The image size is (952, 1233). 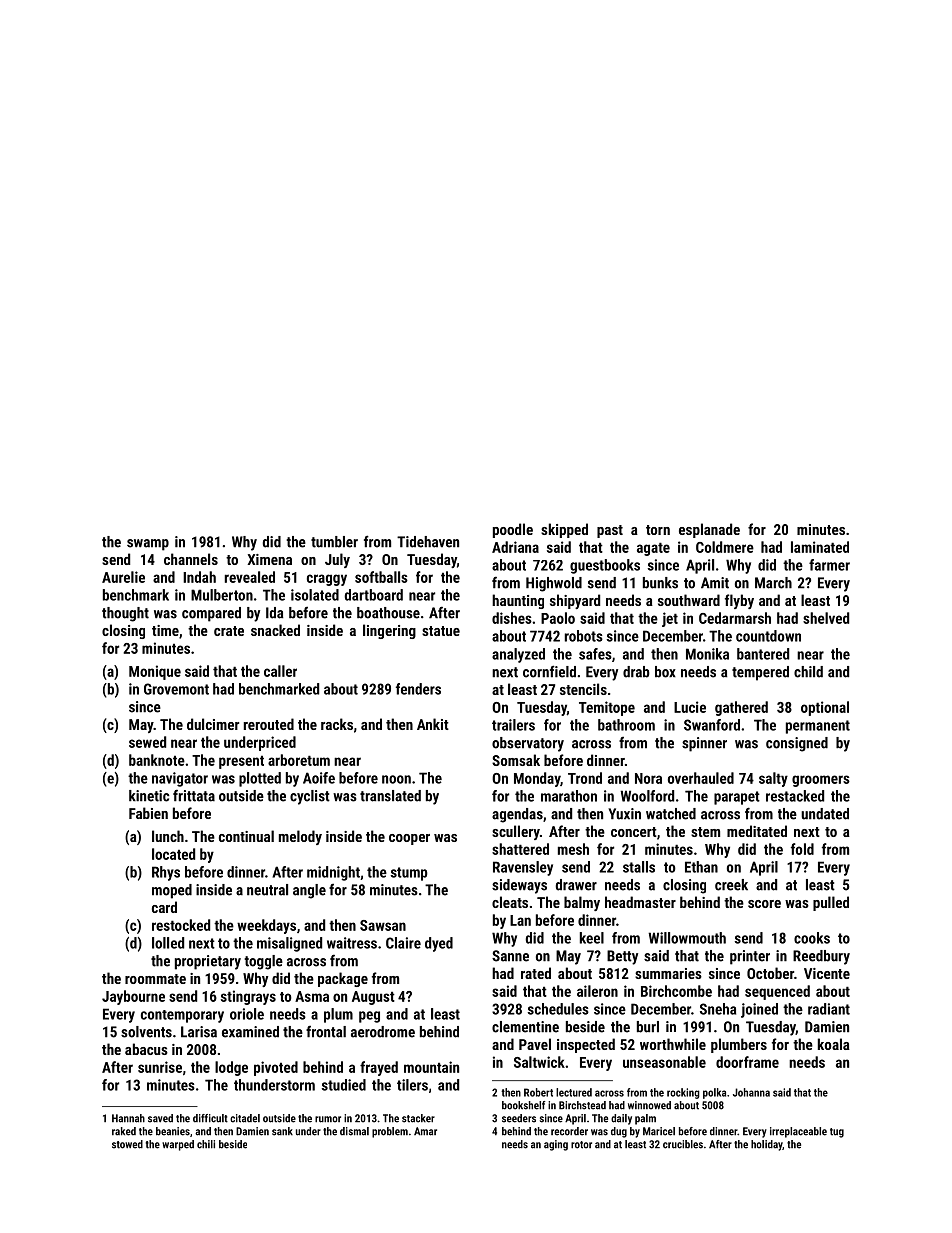 I want to click on Sneha, so click(x=718, y=1009).
